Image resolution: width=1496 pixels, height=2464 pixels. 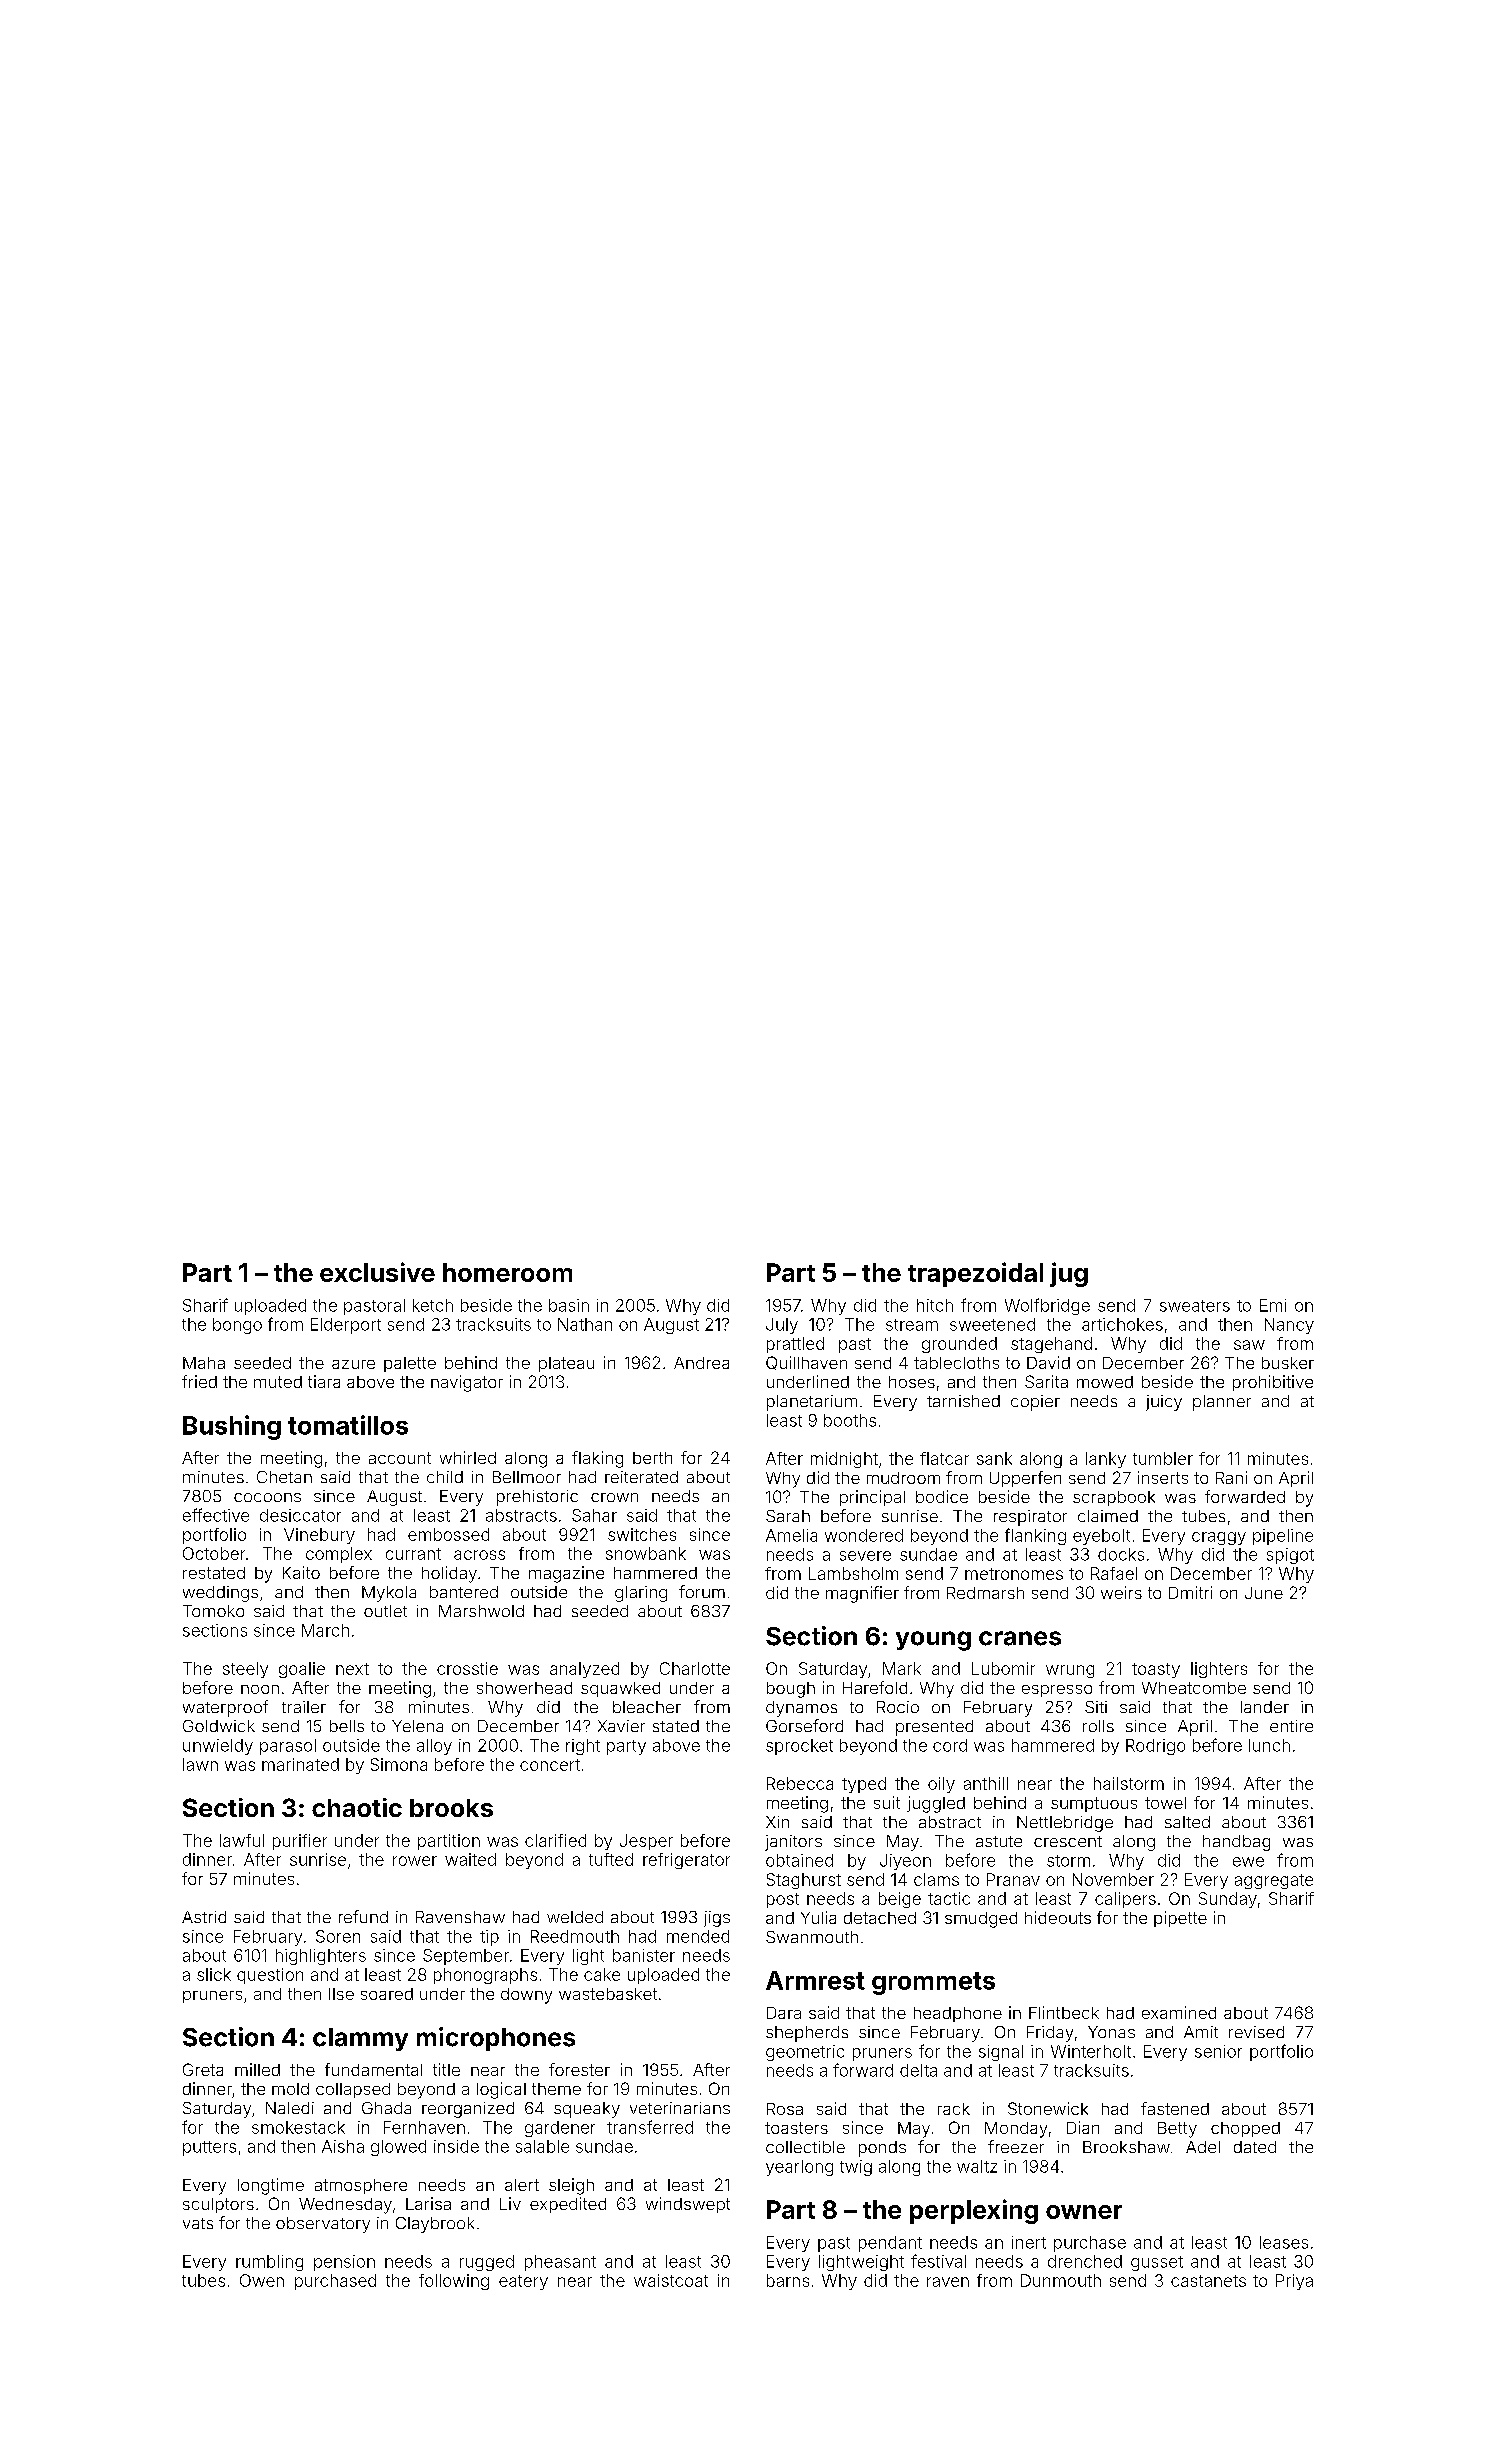 What do you see at coordinates (1180, 1919) in the page?
I see `pipette` at bounding box center [1180, 1919].
